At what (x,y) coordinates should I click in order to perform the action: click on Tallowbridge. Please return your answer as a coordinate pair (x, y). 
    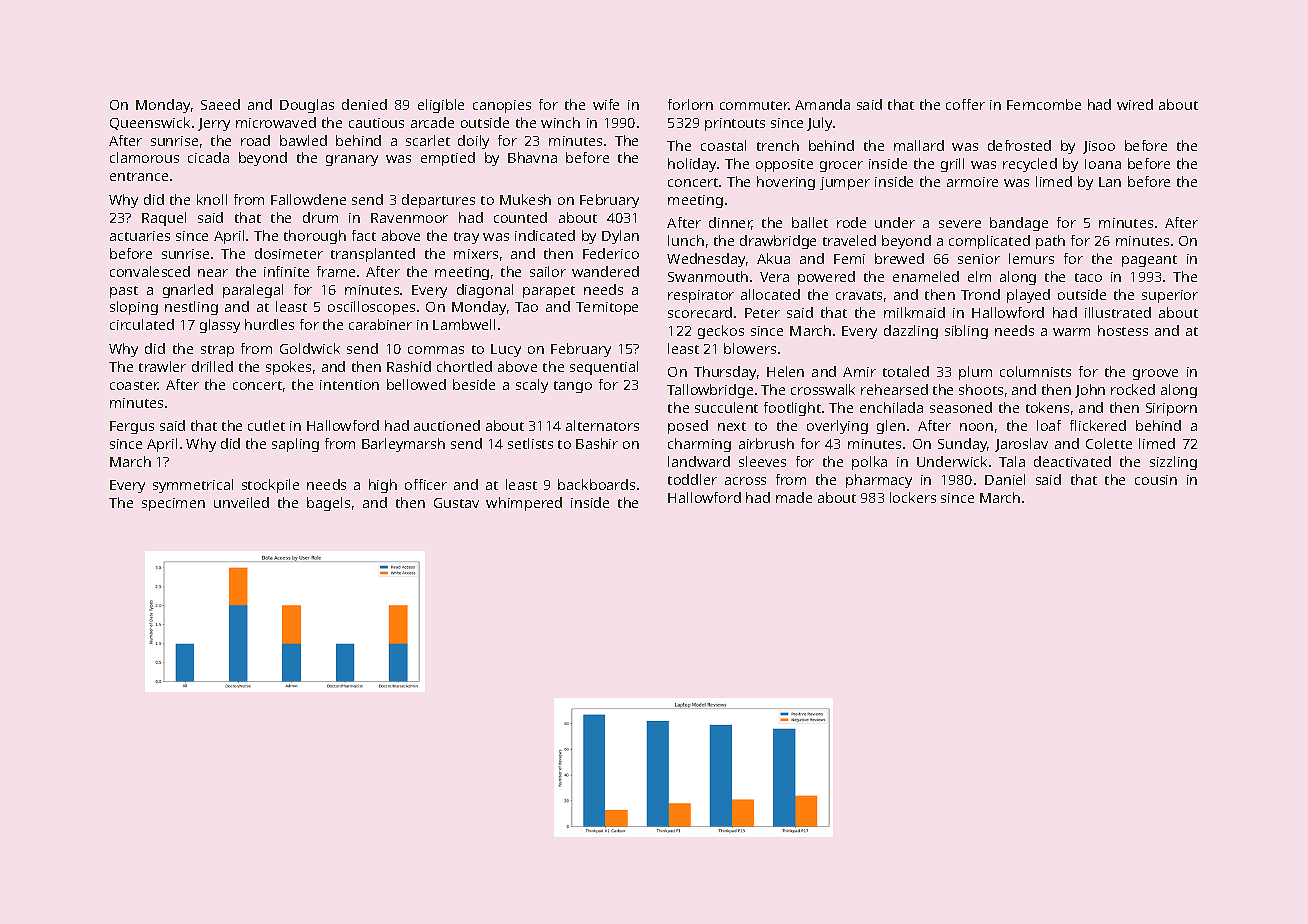
    Looking at the image, I should click on (710, 391).
